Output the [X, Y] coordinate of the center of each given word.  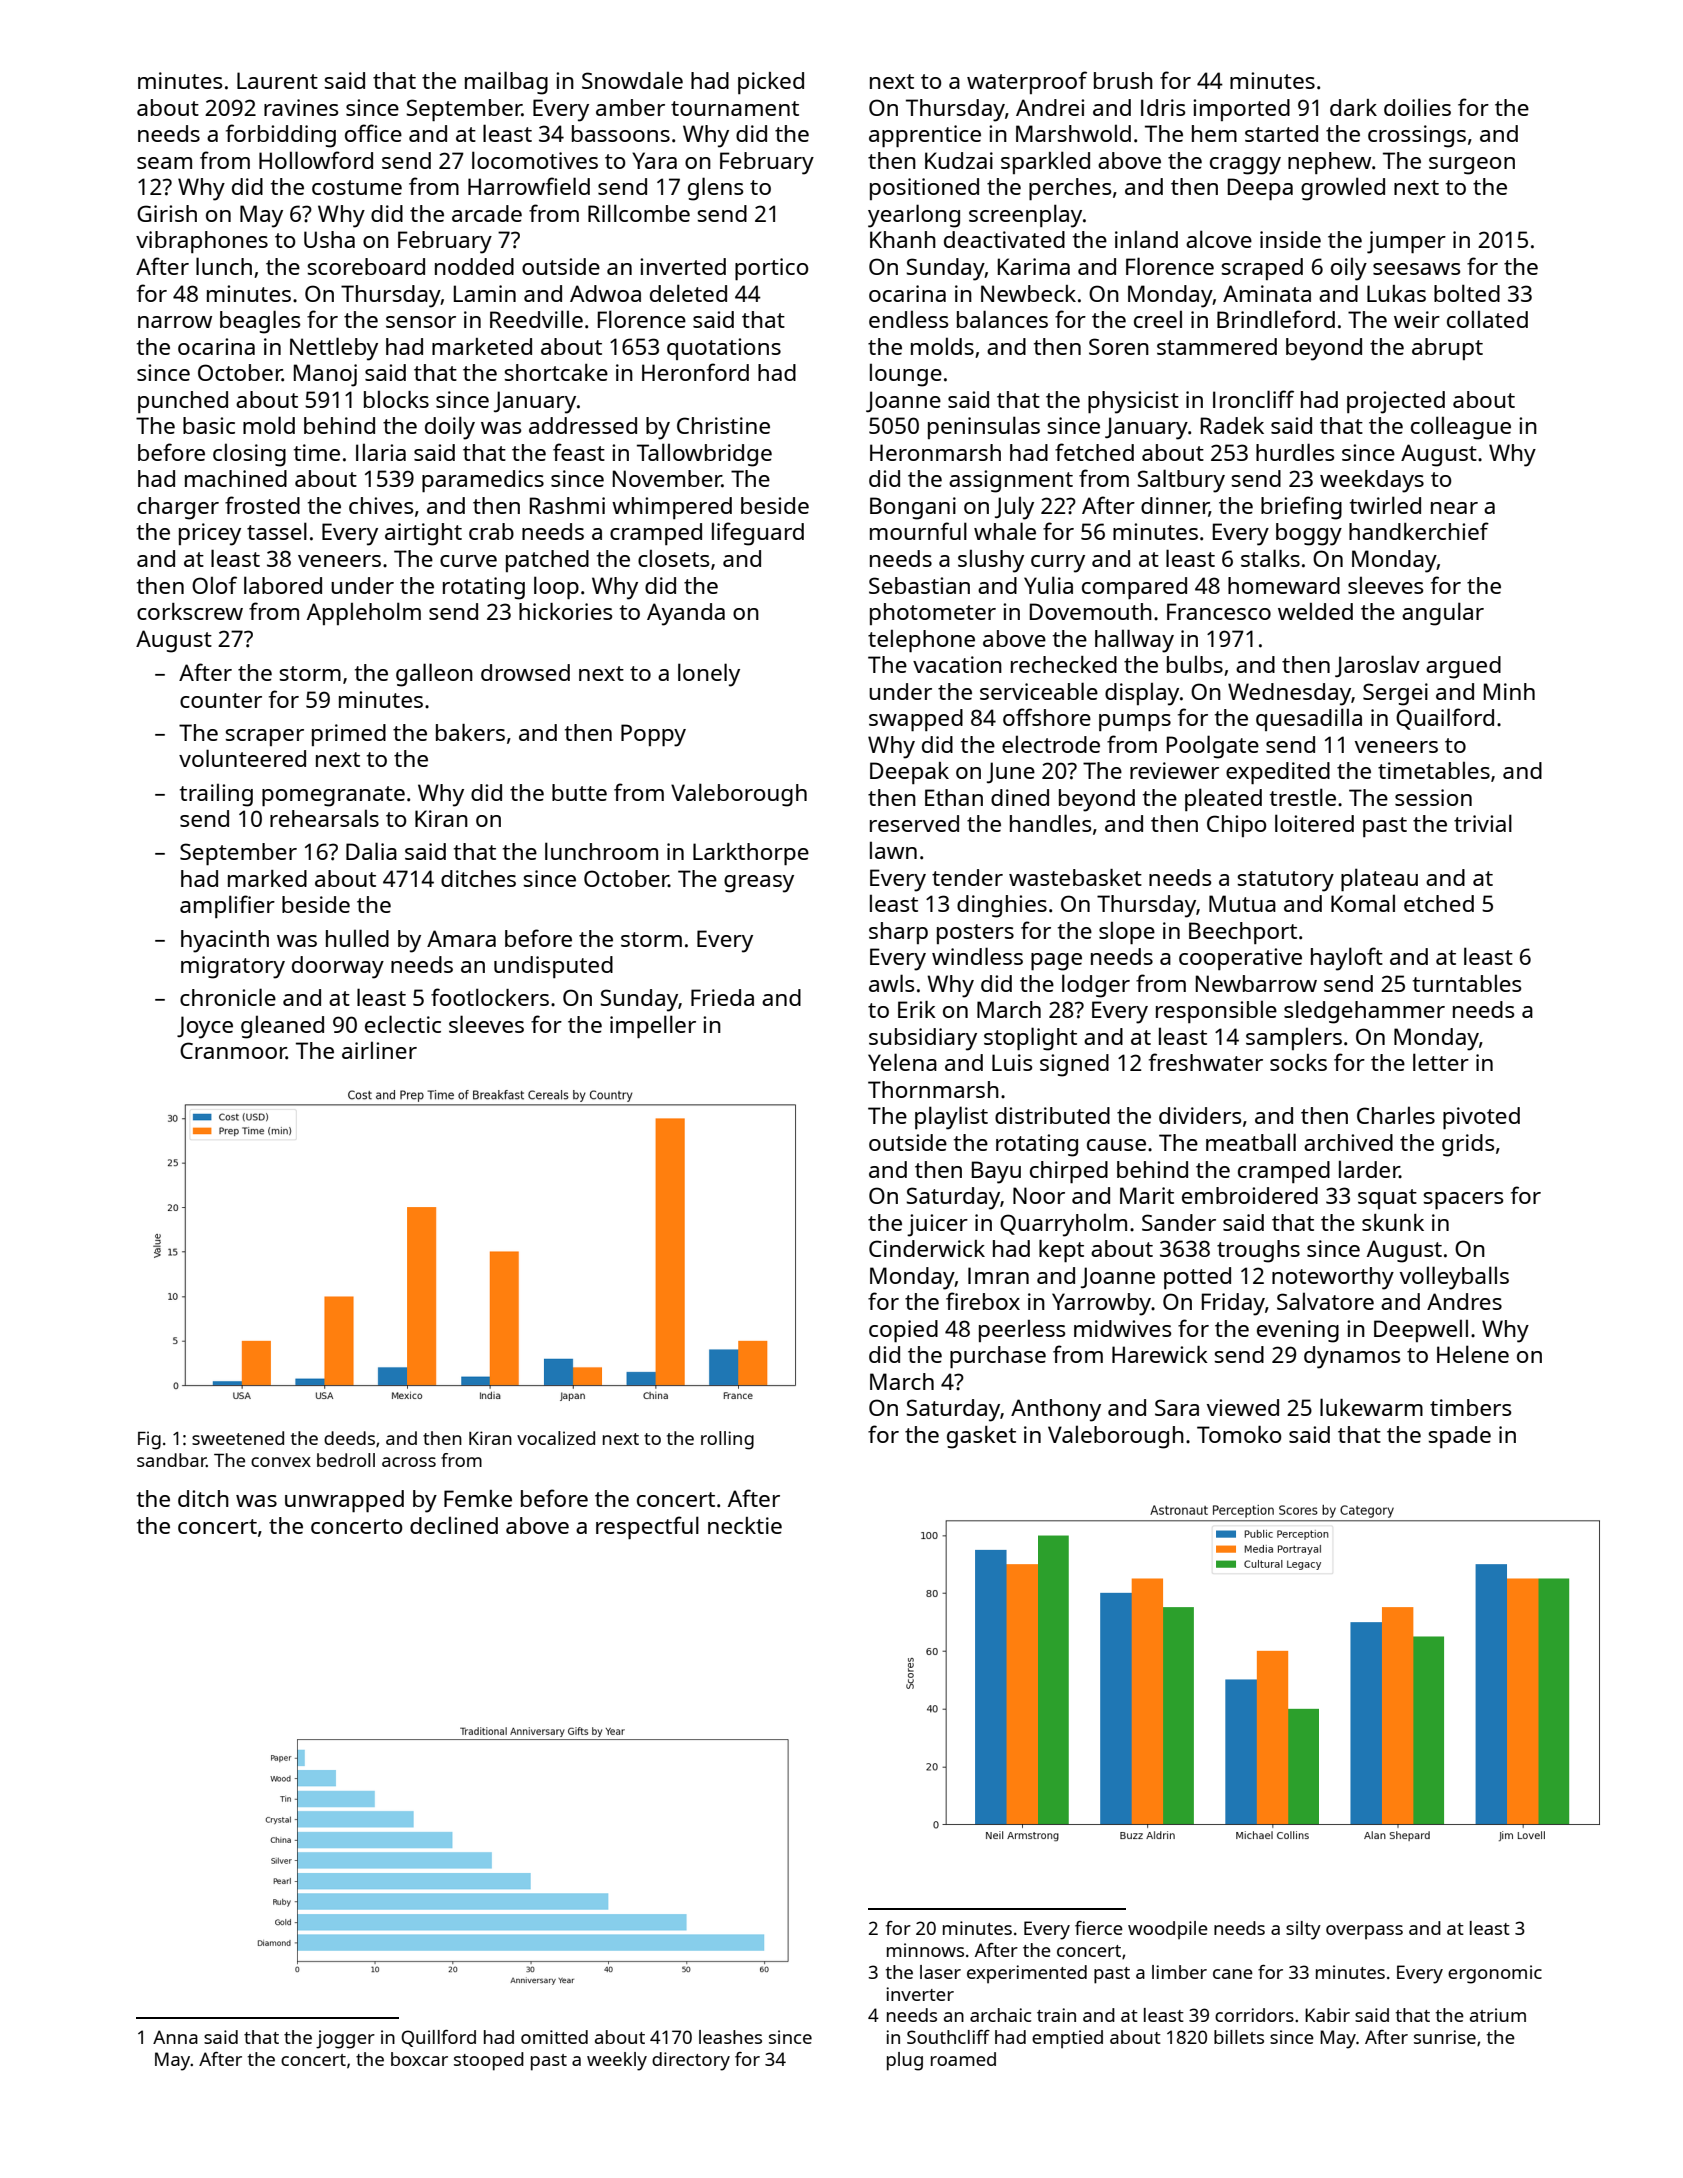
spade [1460, 1437]
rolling [727, 1440]
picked [771, 83]
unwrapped [344, 1501]
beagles [260, 322]
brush [1123, 80]
